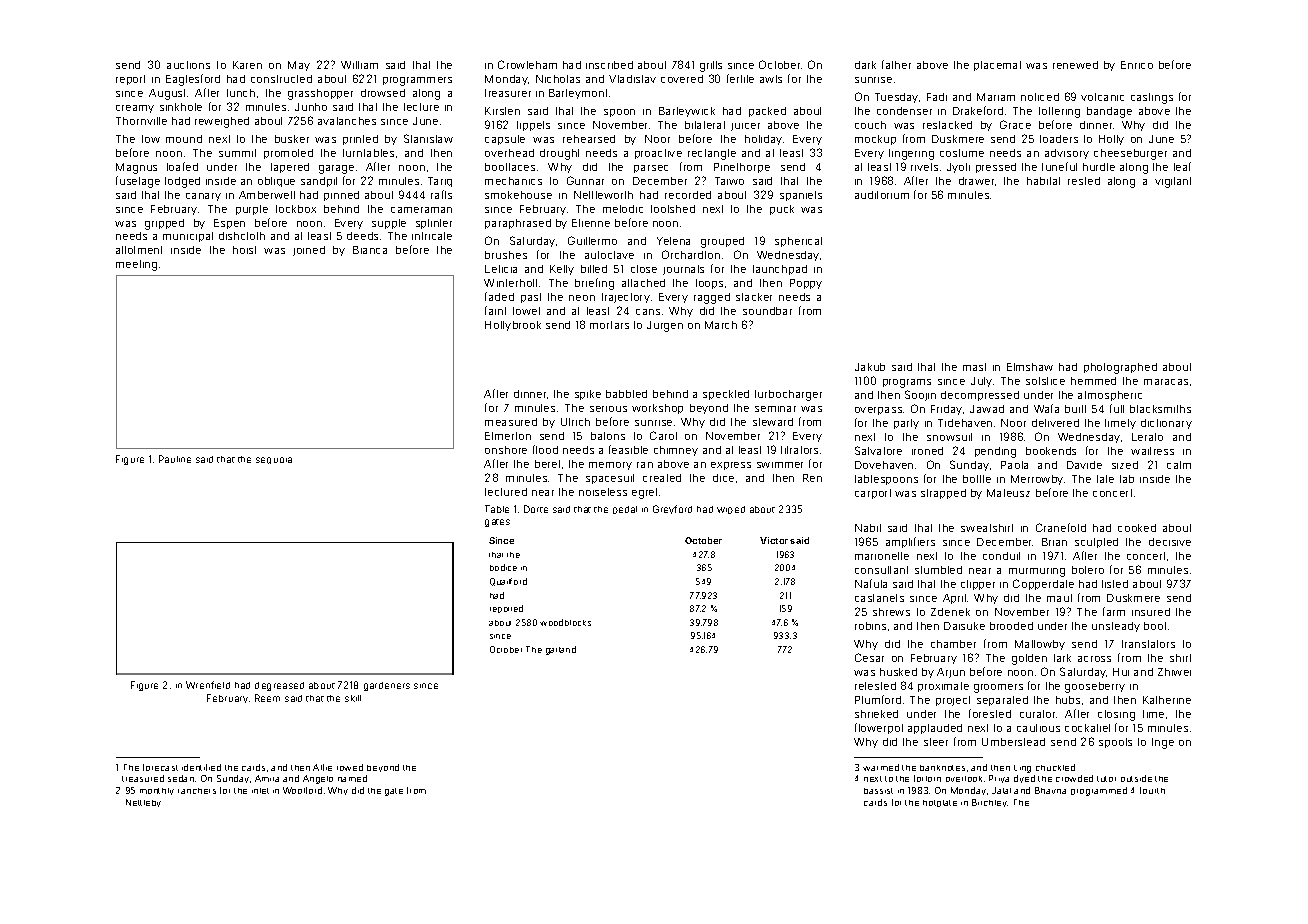 Image resolution: width=1308 pixels, height=924 pixels. I want to click on meeting, so click(136, 265).
